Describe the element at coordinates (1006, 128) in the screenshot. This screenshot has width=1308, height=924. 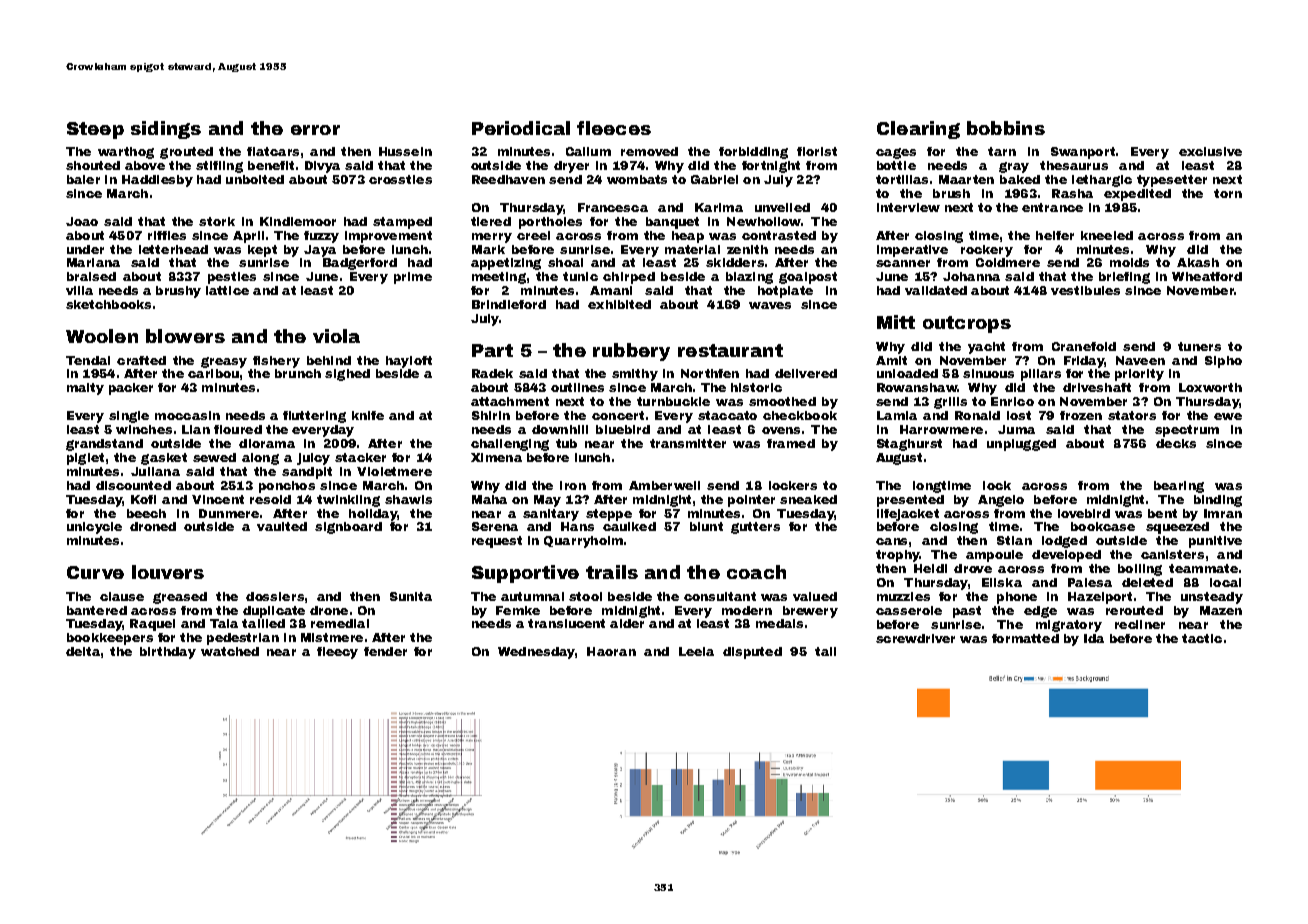
I see `bobbins` at that location.
